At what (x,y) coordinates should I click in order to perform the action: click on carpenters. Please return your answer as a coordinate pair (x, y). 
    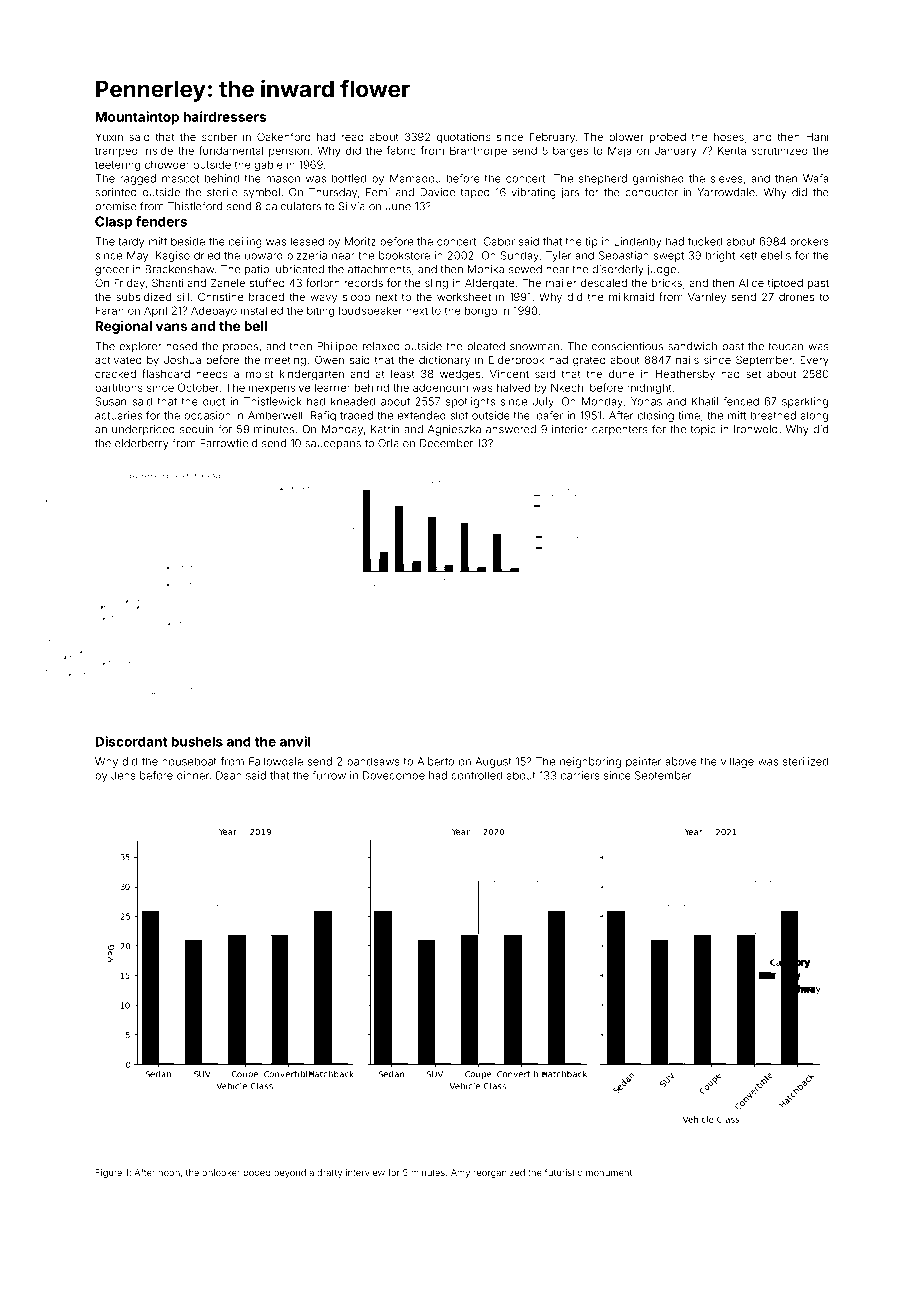
    Looking at the image, I should click on (620, 431).
